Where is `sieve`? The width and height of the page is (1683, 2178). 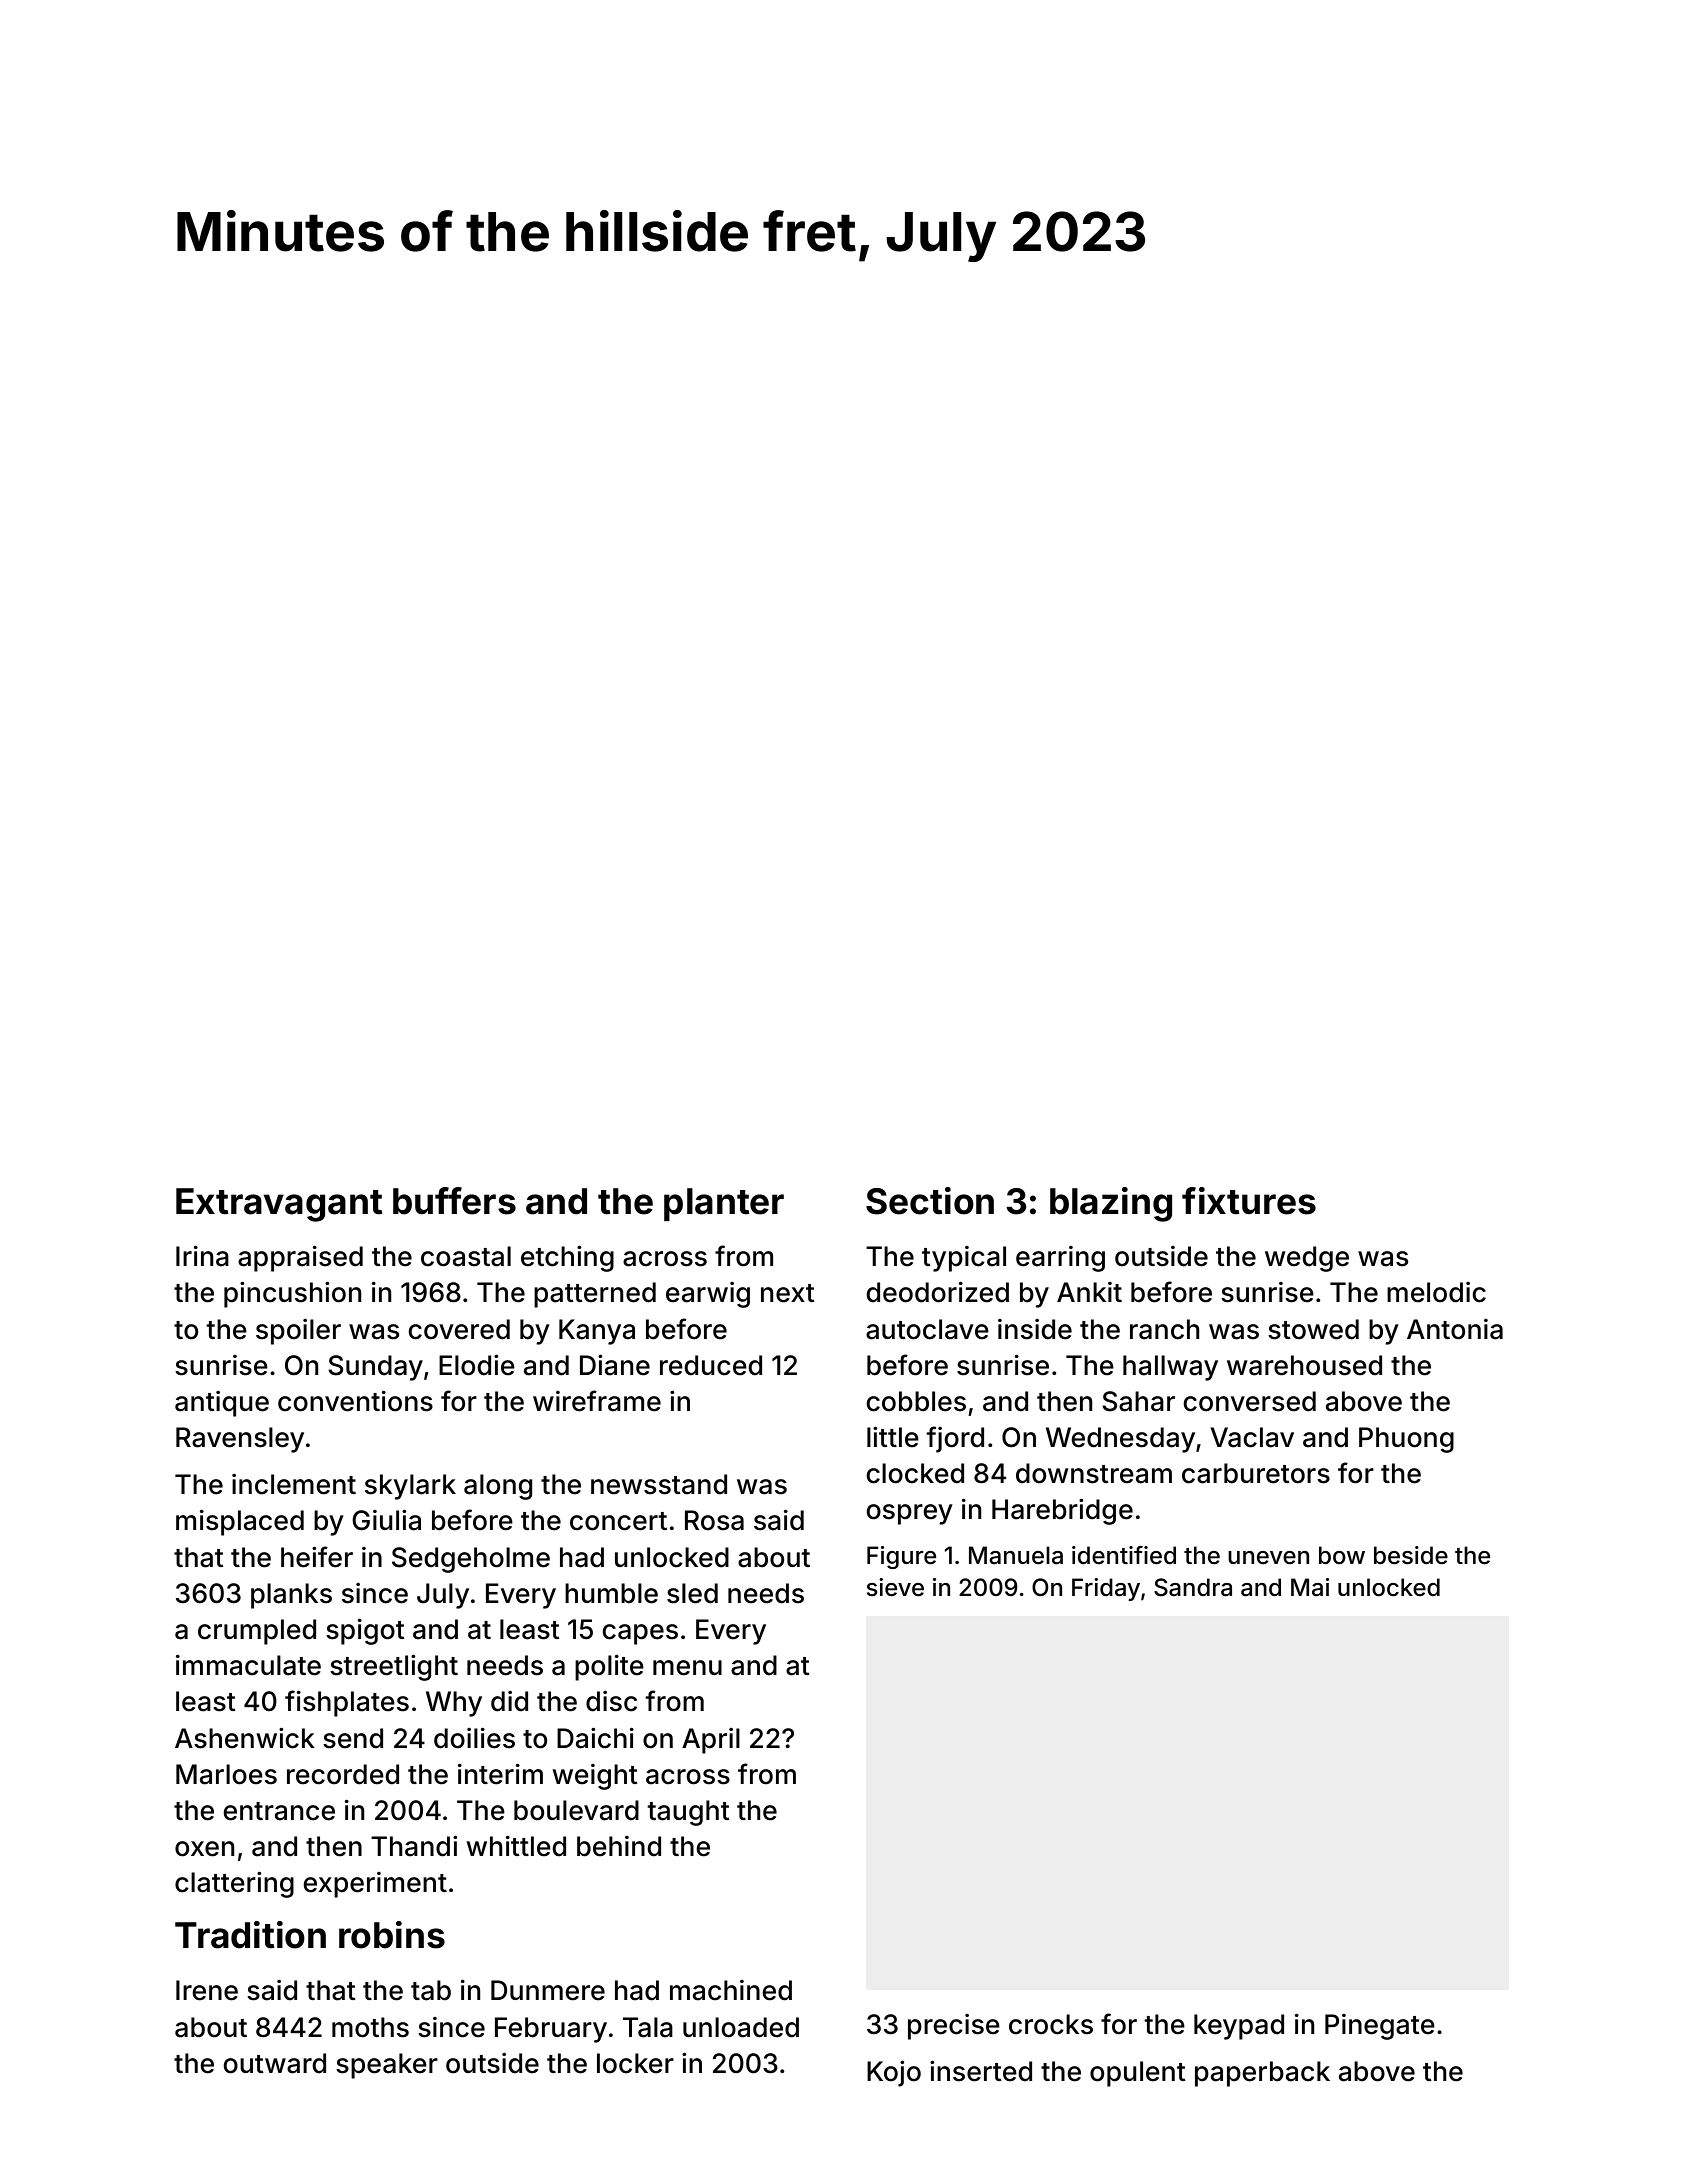 sieve is located at coordinates (895, 1587).
